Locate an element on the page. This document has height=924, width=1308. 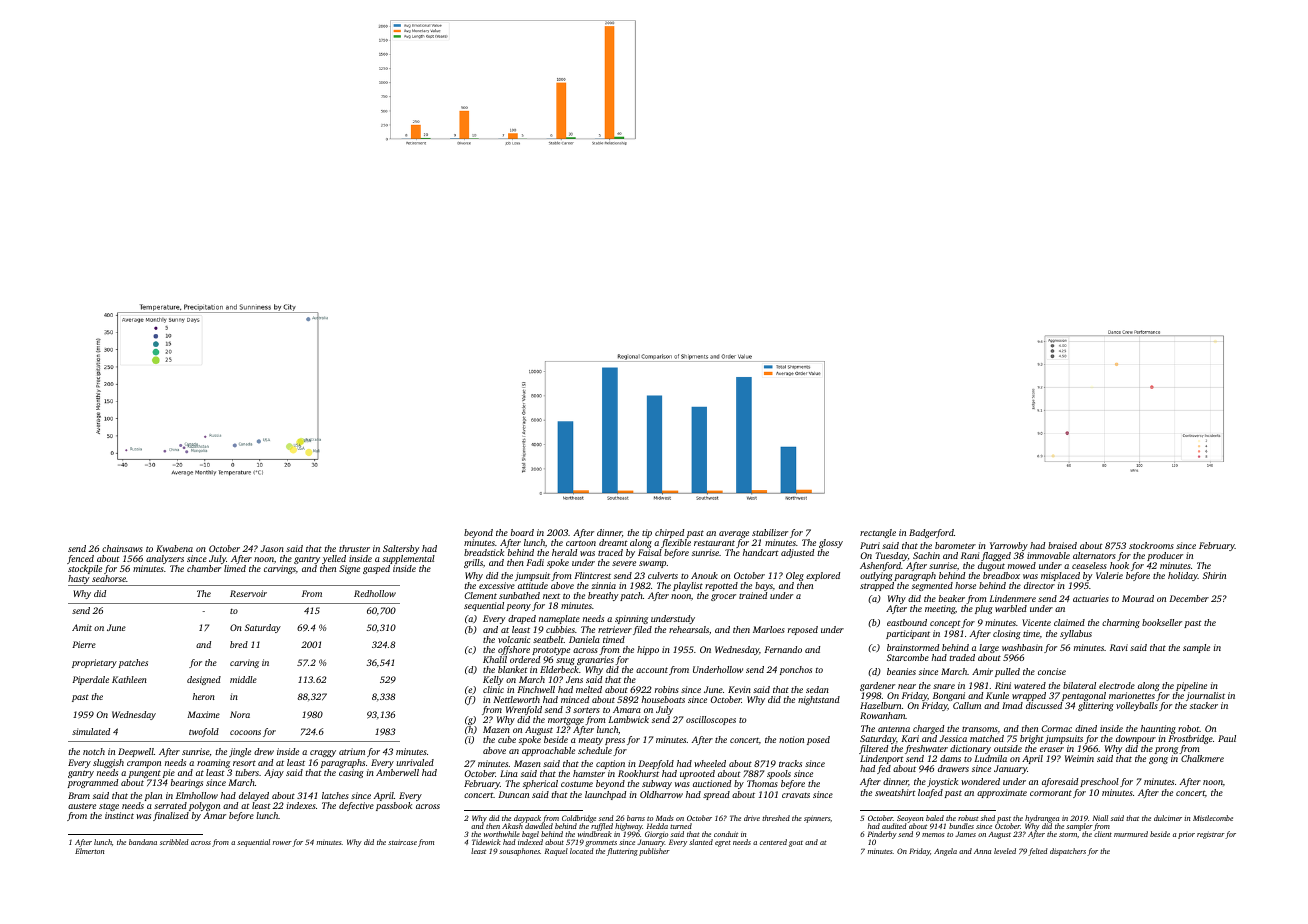
stabilizer is located at coordinates (770, 532).
